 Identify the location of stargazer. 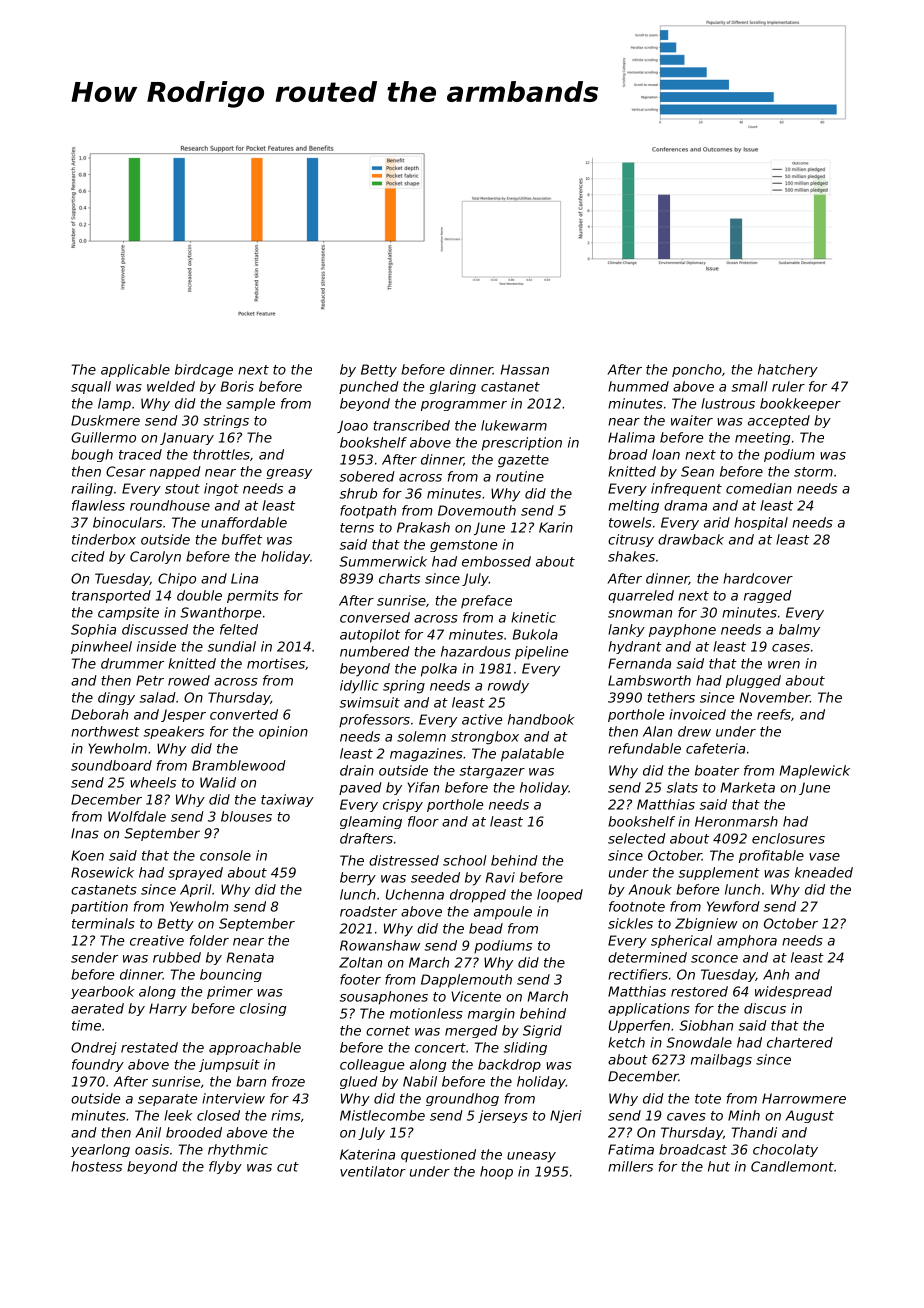
(492, 772).
